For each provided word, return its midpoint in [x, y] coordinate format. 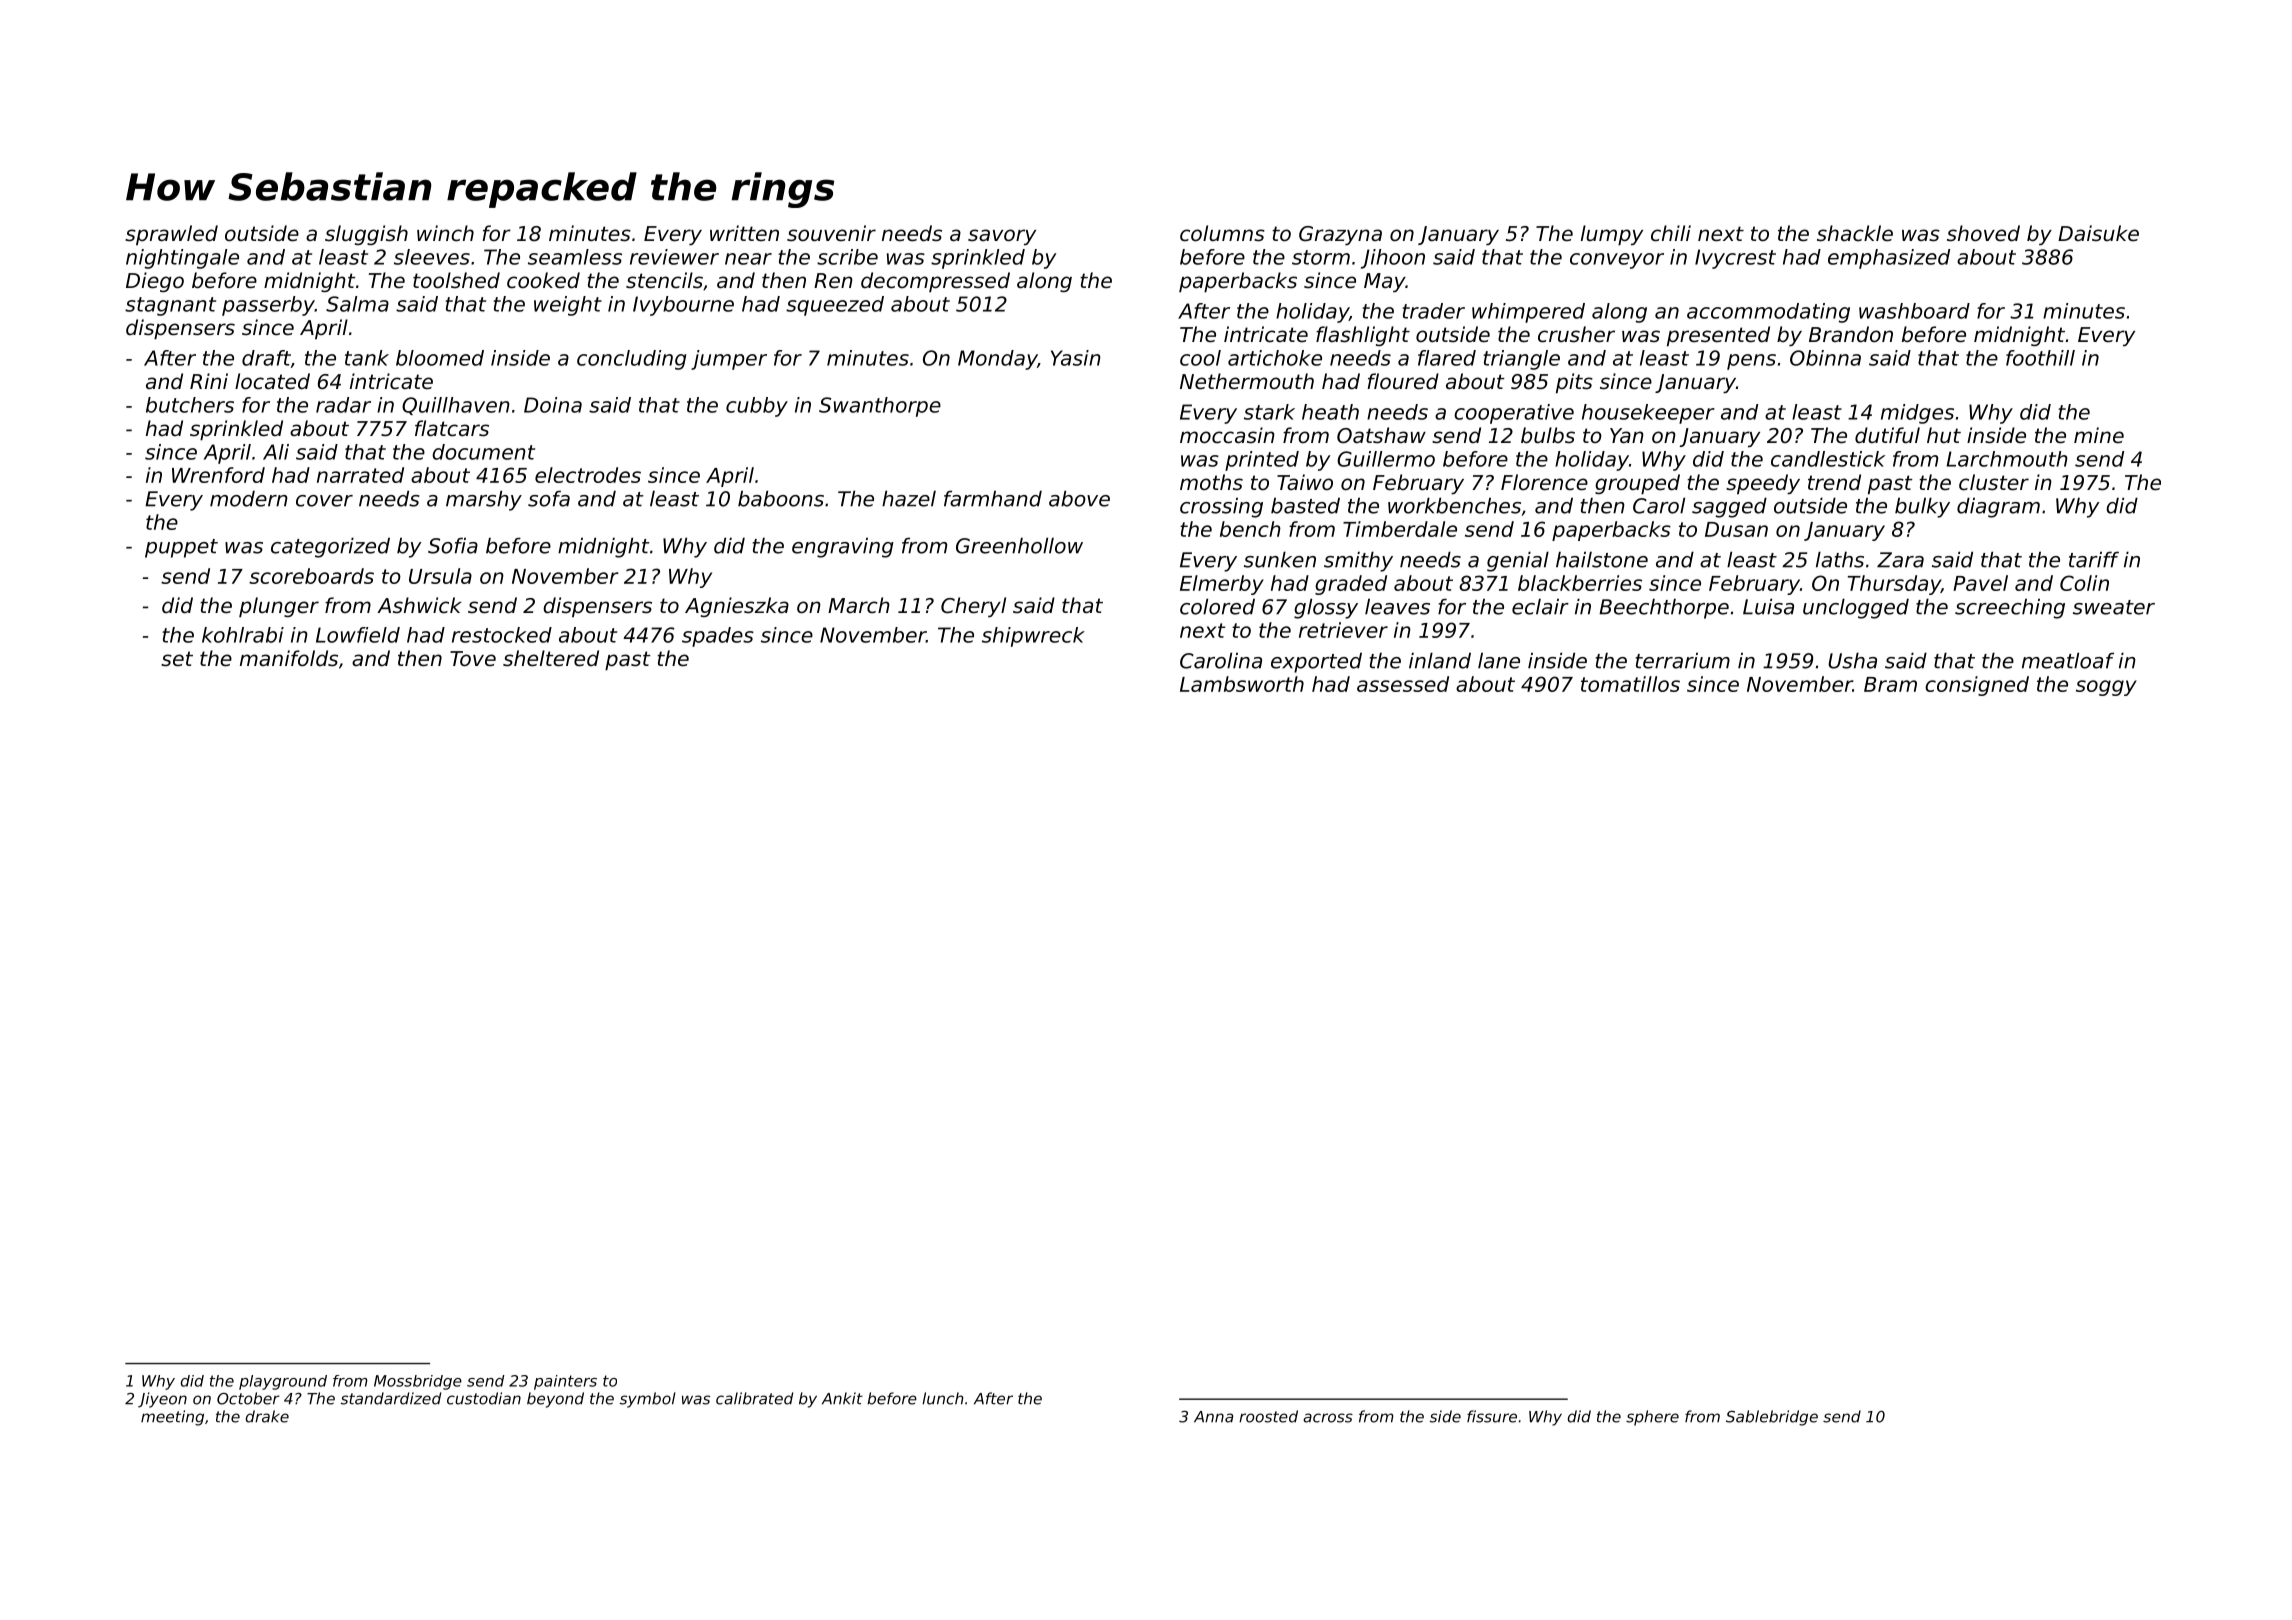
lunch [942, 1398]
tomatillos [1630, 684]
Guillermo [1386, 459]
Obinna [1825, 358]
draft [266, 358]
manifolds [289, 658]
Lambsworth [1242, 684]
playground [283, 1382]
